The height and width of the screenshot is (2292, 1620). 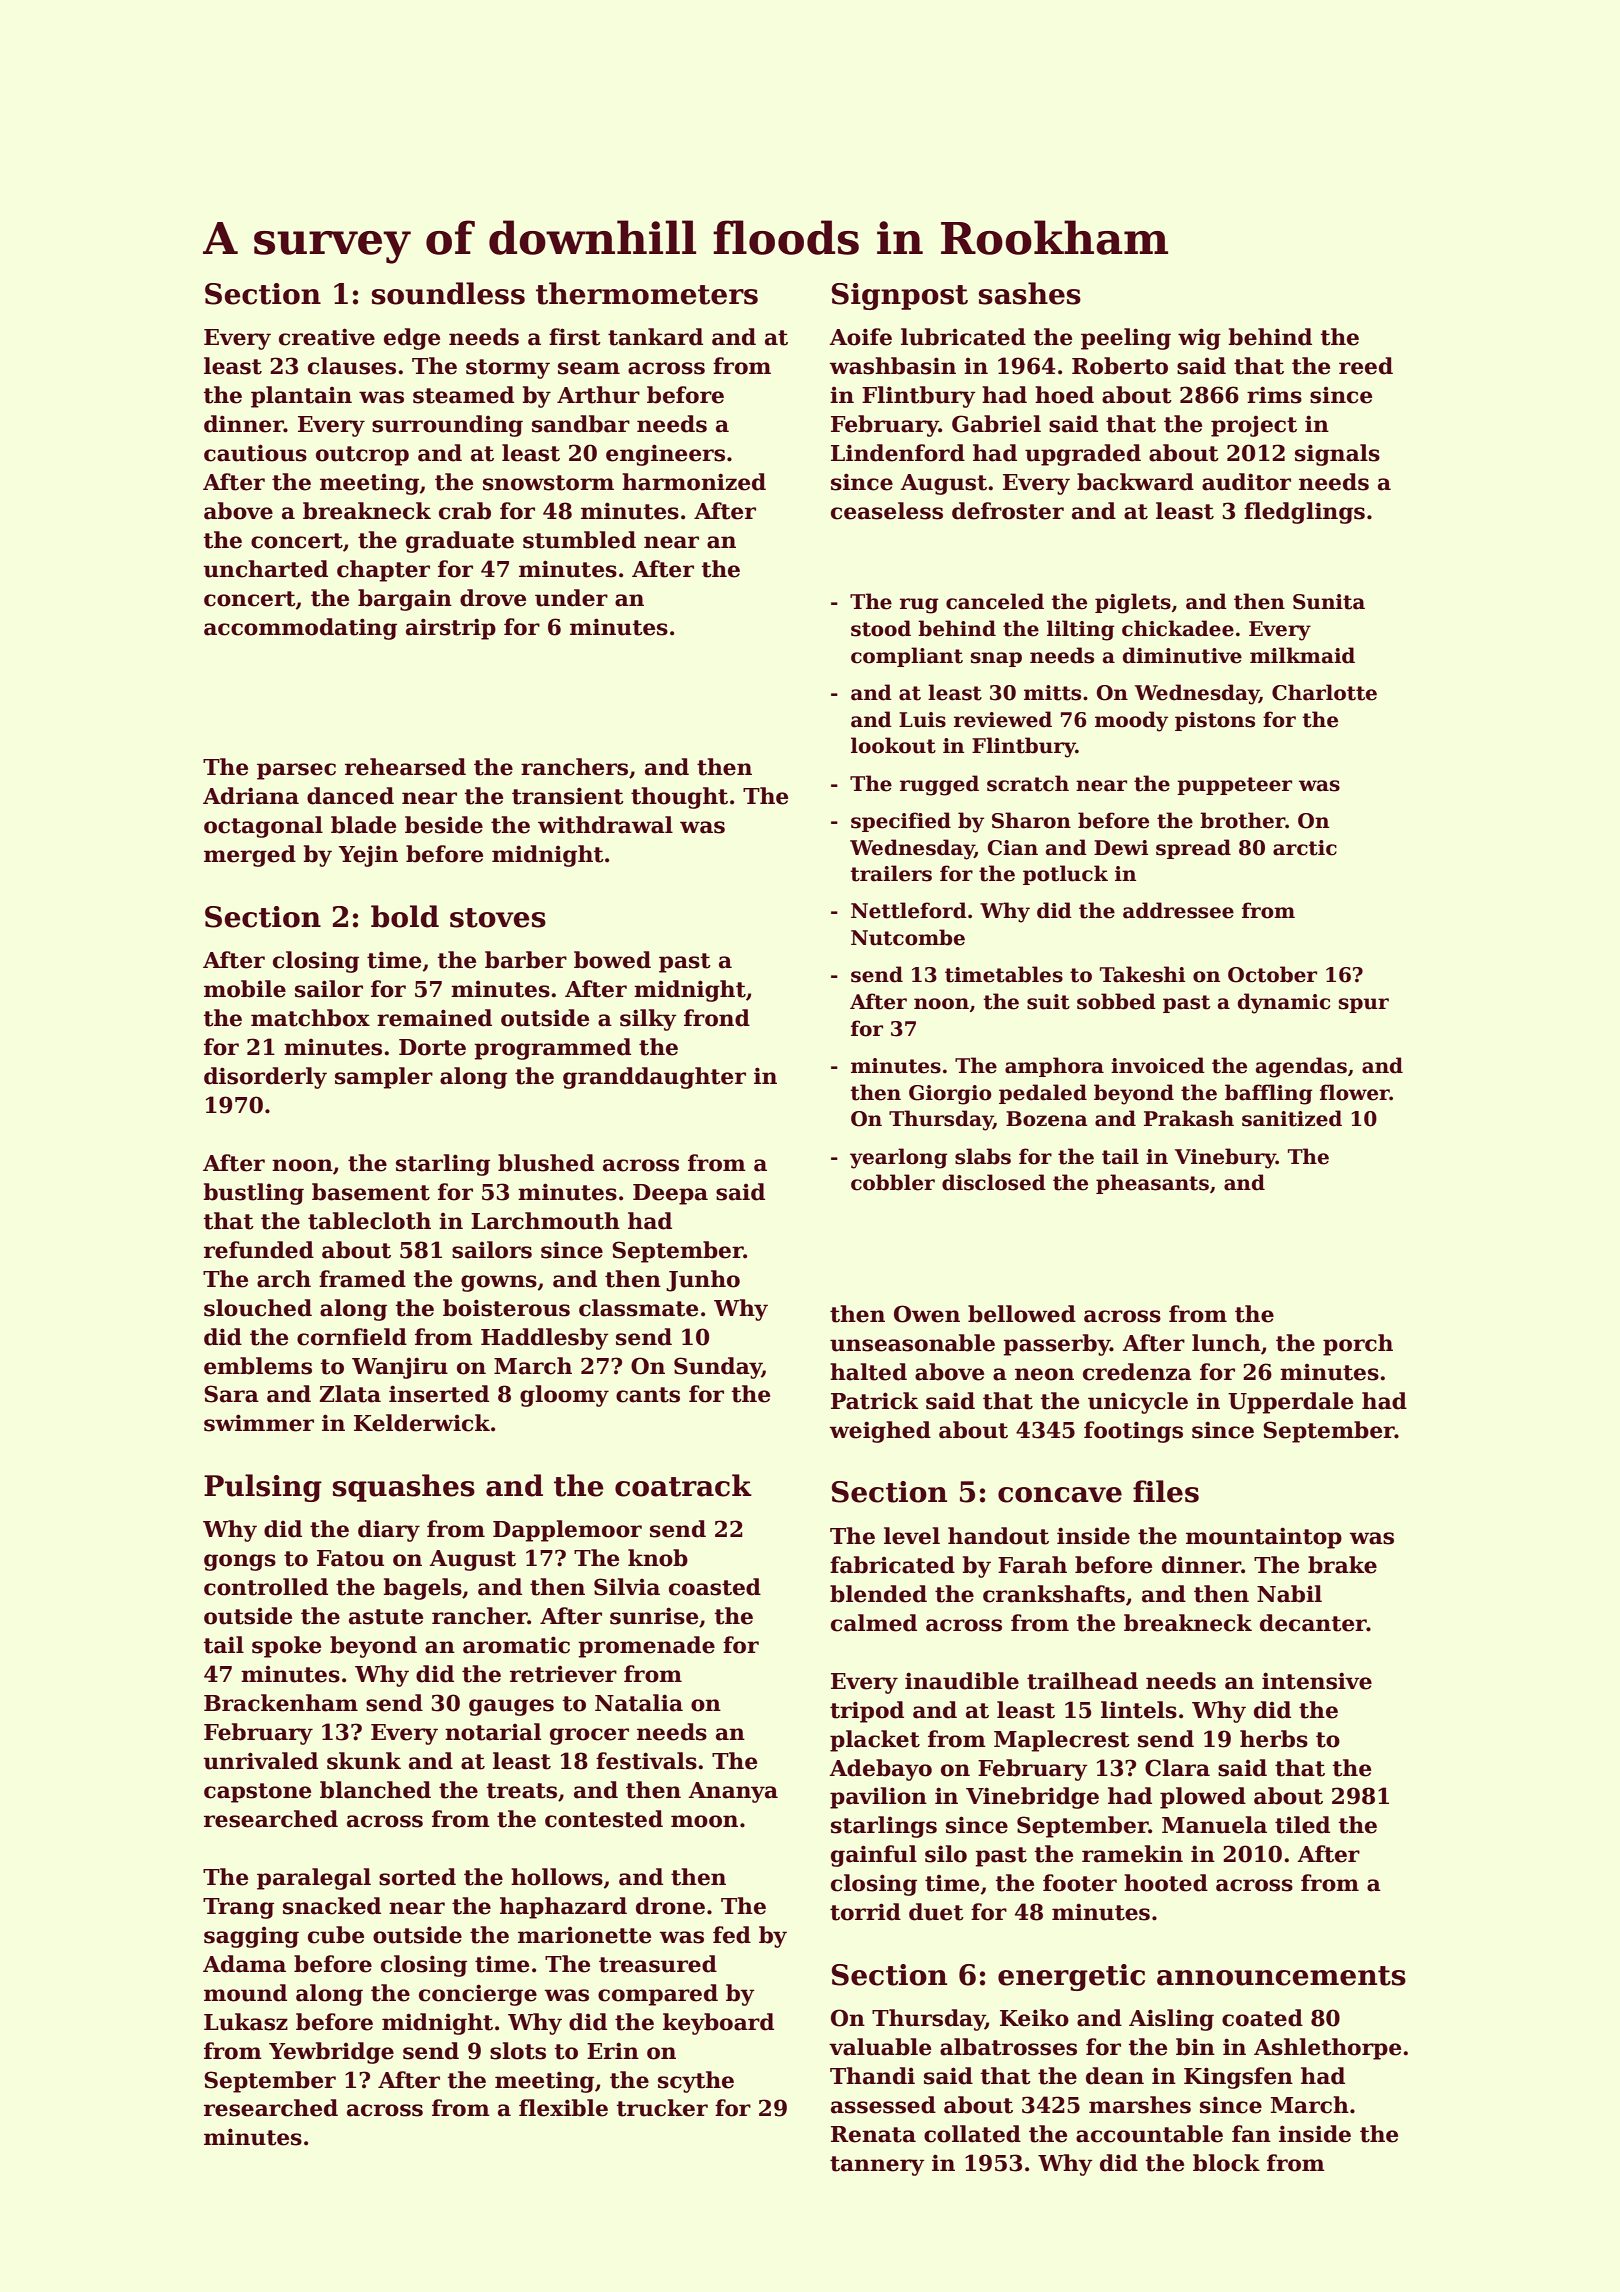 What do you see at coordinates (1062, 1741) in the screenshot?
I see `Maplecrest` at bounding box center [1062, 1741].
